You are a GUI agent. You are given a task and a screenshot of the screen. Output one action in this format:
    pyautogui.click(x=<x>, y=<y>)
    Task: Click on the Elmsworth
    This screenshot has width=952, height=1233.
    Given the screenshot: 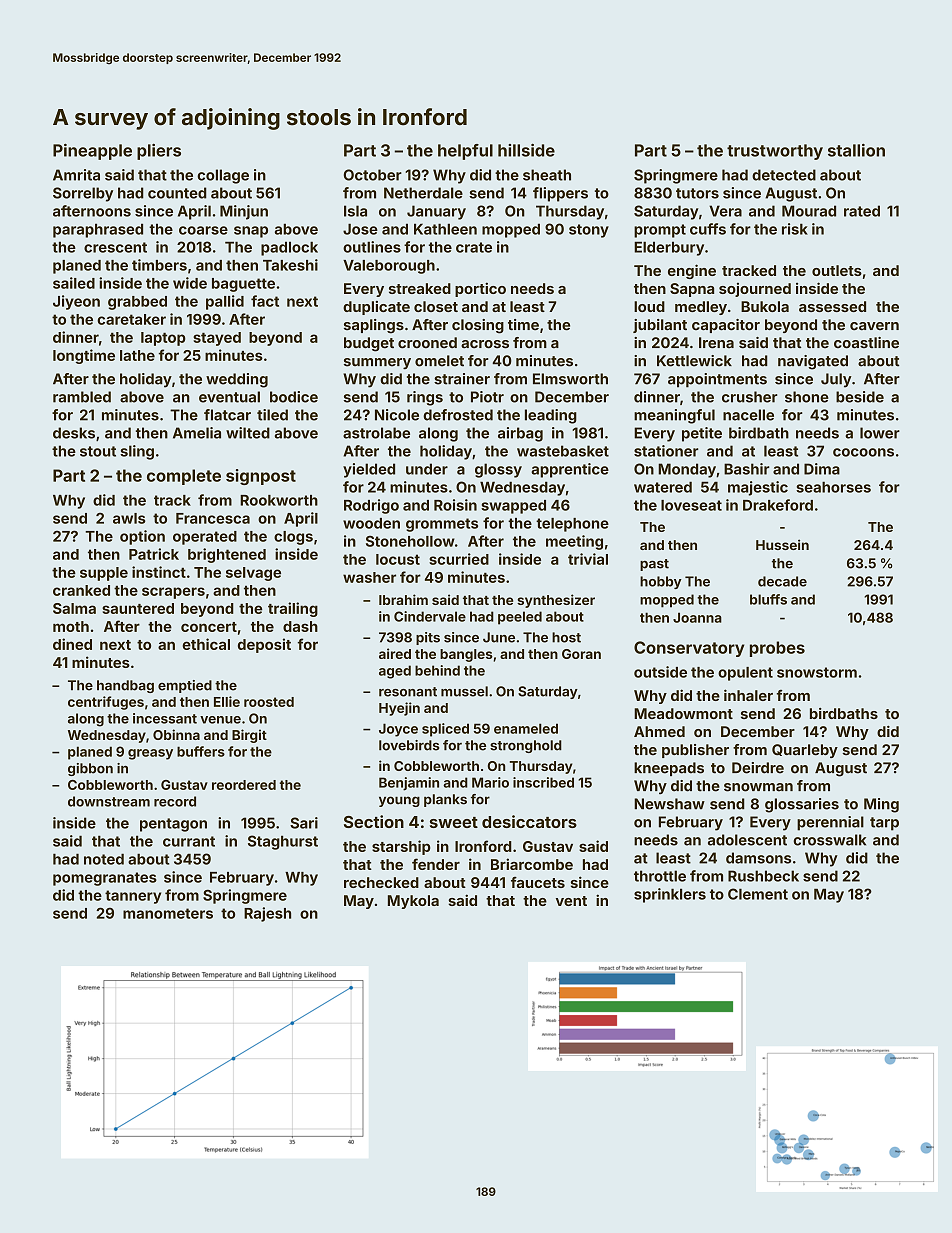 What is the action you would take?
    pyautogui.click(x=570, y=379)
